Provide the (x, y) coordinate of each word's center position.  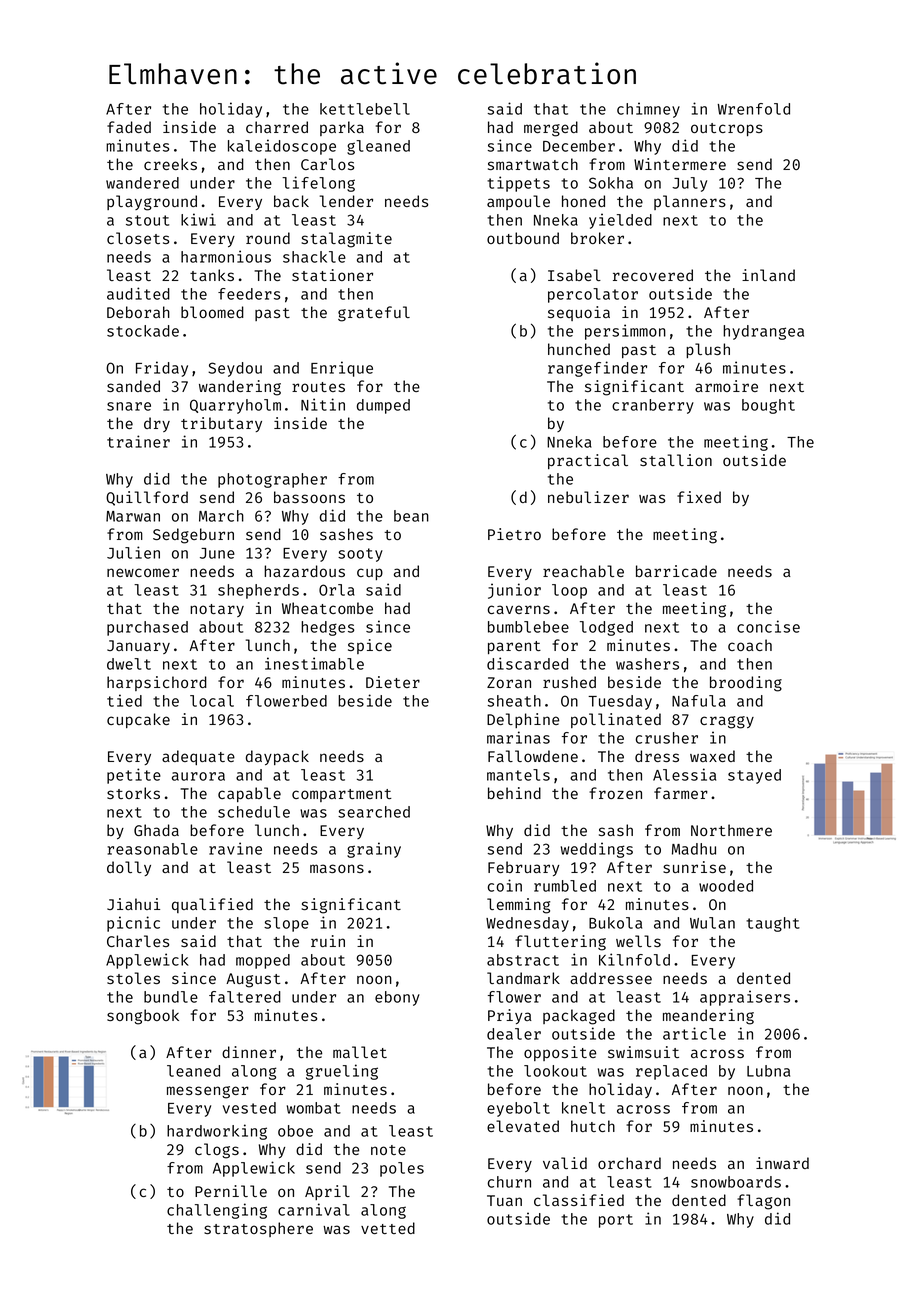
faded (129, 127)
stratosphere (258, 1229)
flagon (763, 1202)
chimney (648, 110)
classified (579, 1200)
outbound (523, 238)
